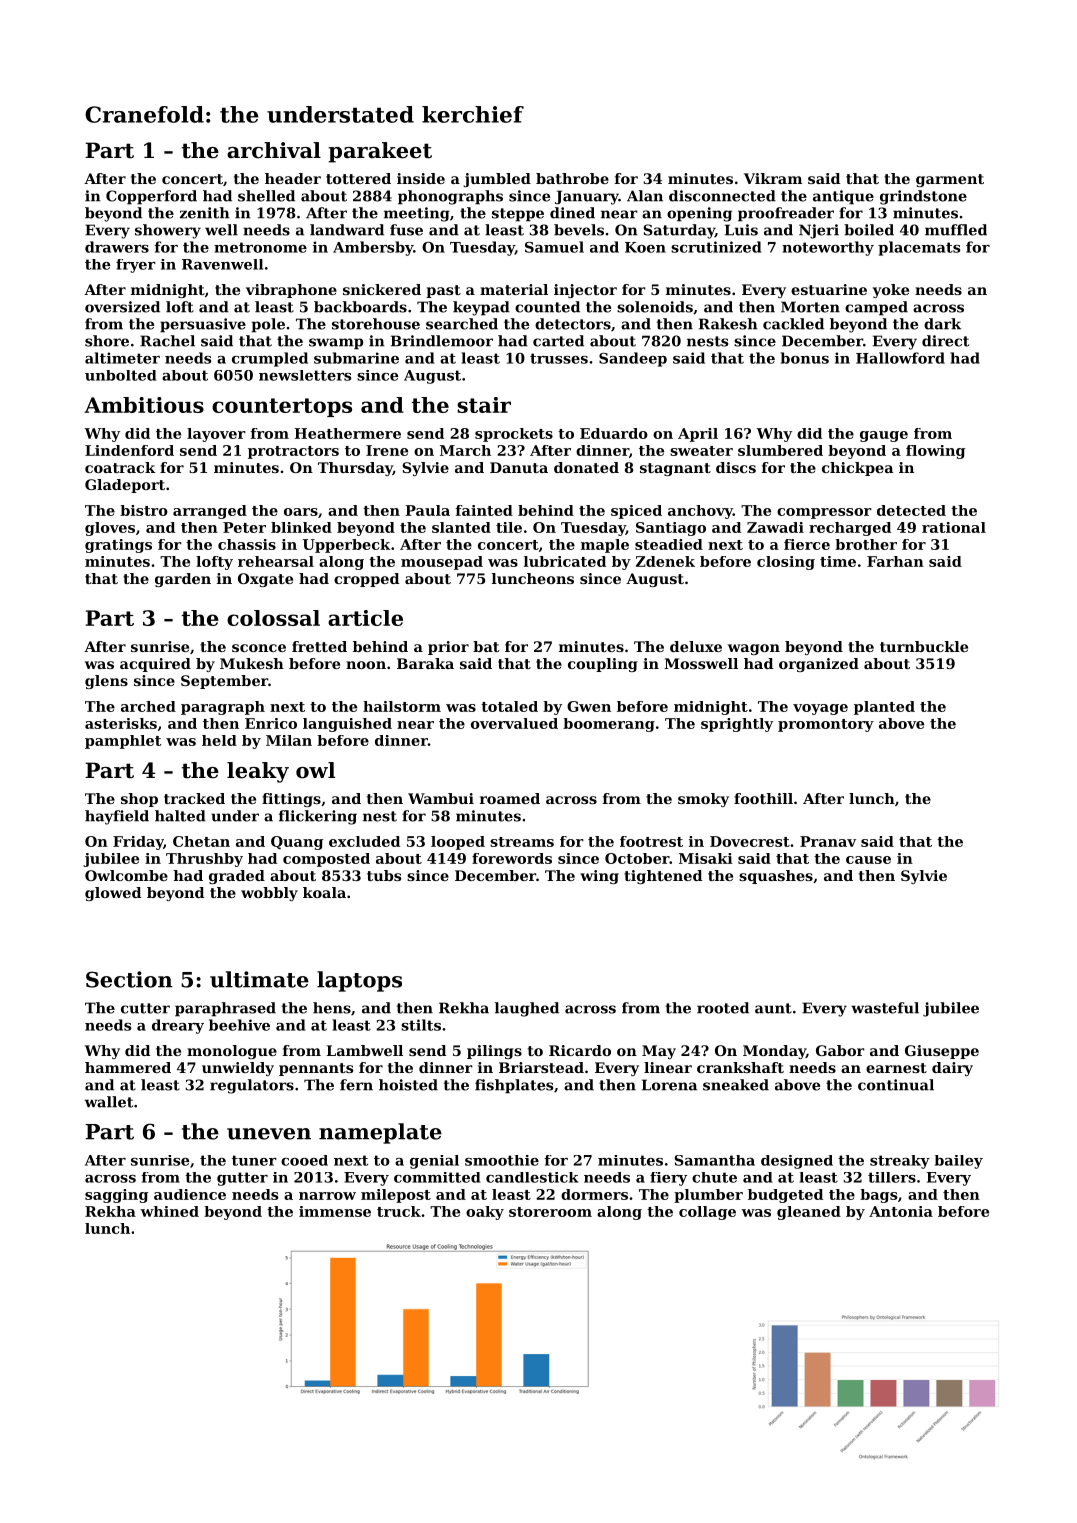 This screenshot has height=1523, width=1077. What do you see at coordinates (668, 1179) in the screenshot?
I see `fiery` at bounding box center [668, 1179].
